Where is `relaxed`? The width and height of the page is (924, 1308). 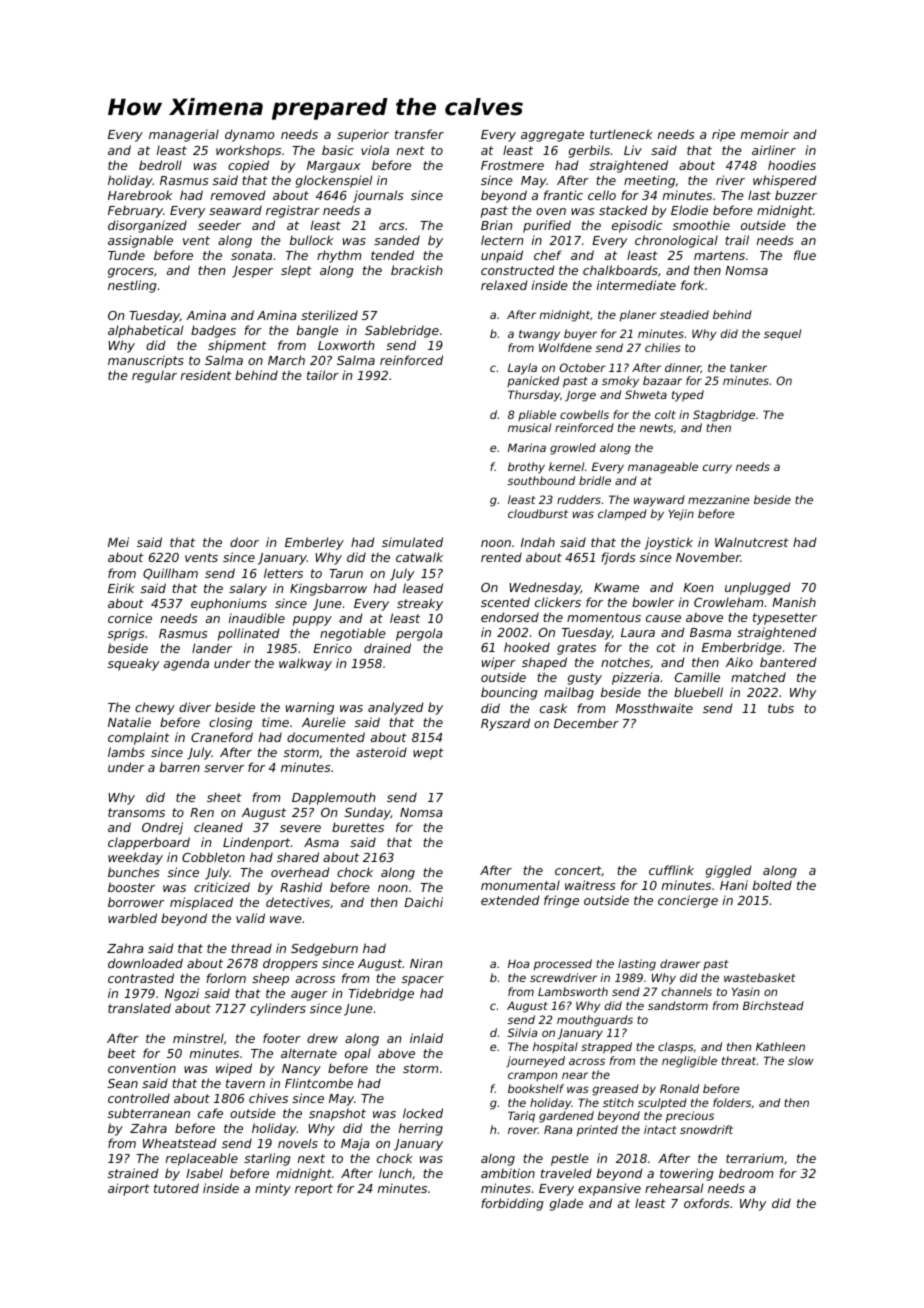 relaxed is located at coordinates (504, 285).
